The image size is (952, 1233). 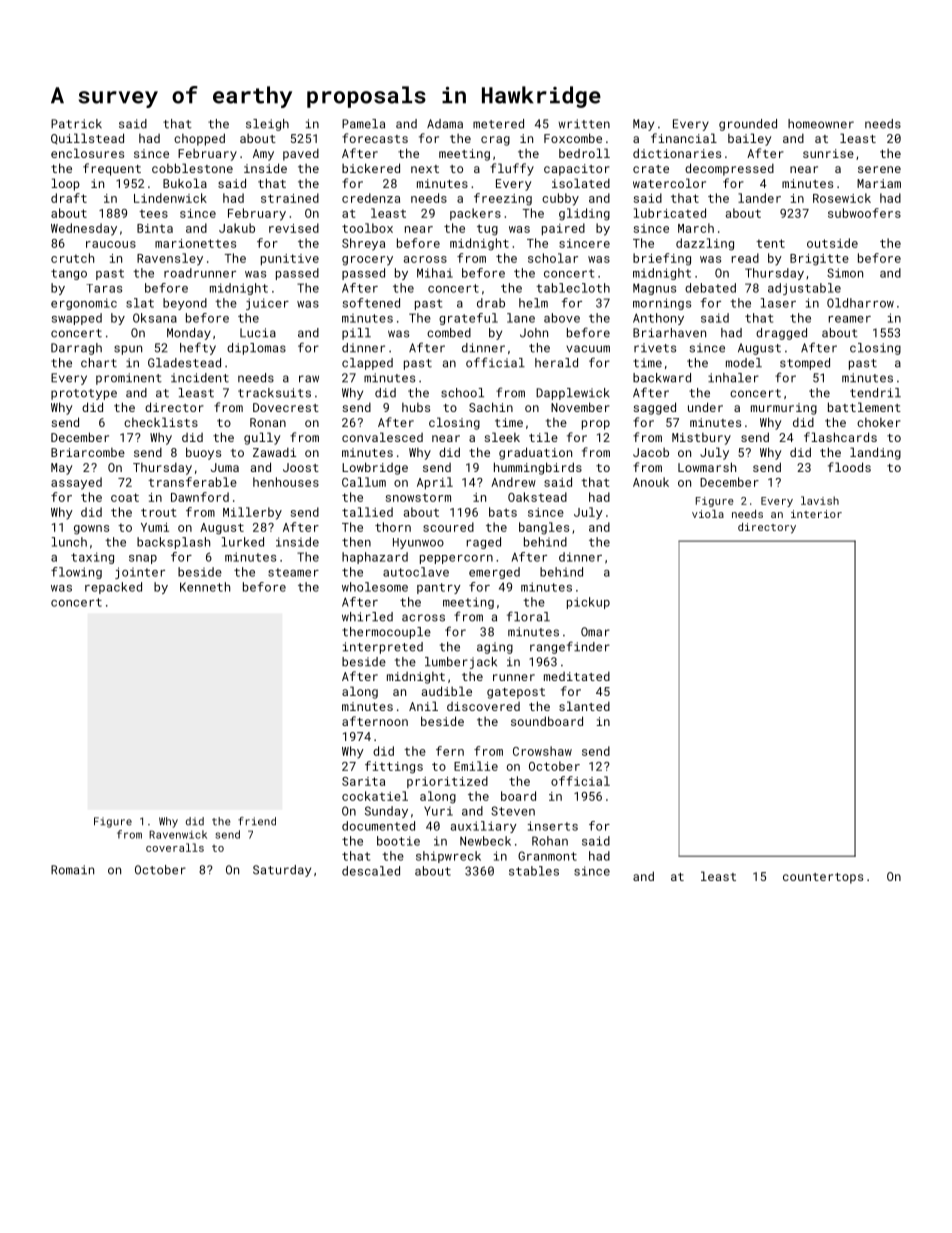 What do you see at coordinates (445, 124) in the screenshot?
I see `Adama` at bounding box center [445, 124].
